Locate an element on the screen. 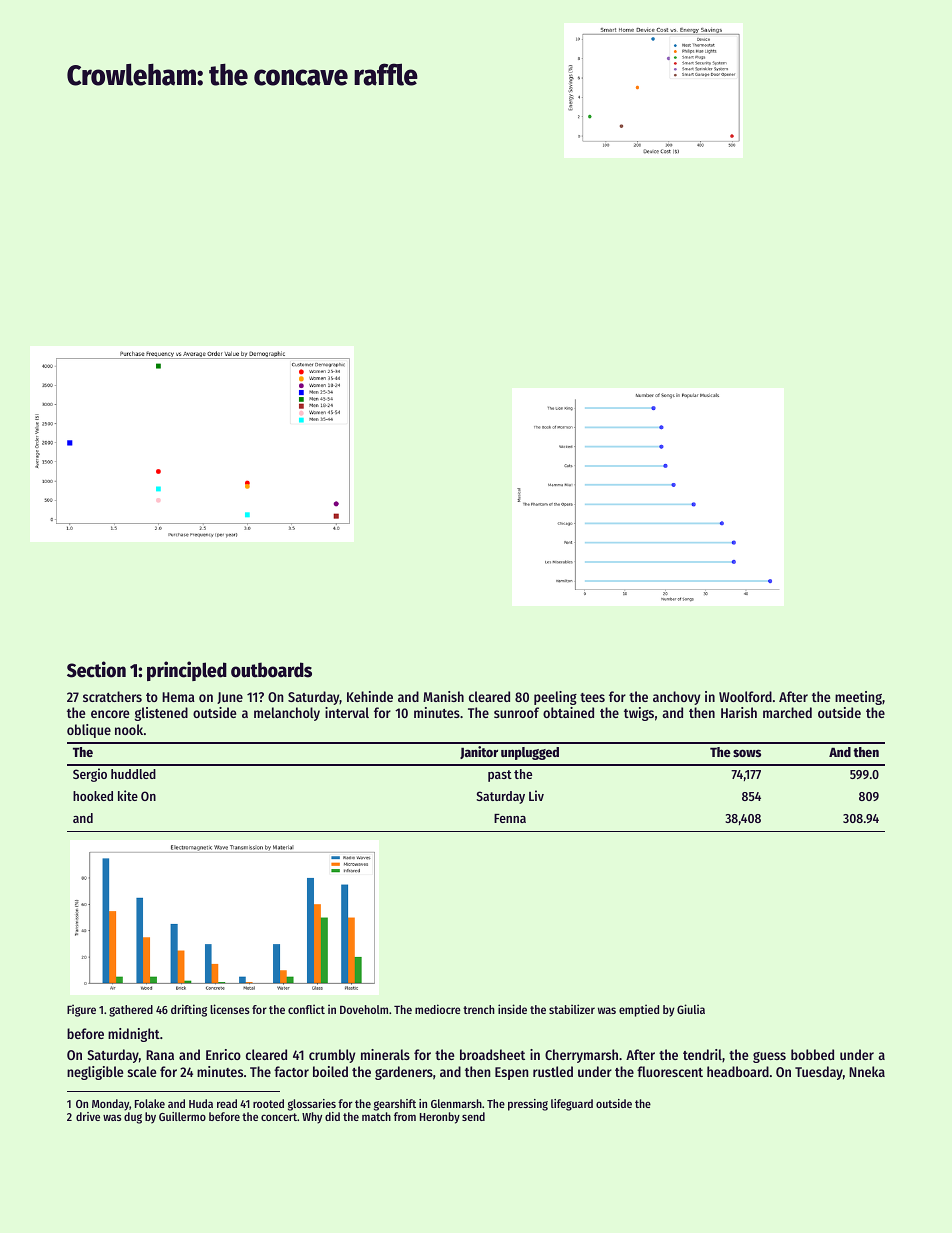 The image size is (952, 1233). Guillermo is located at coordinates (182, 1116).
